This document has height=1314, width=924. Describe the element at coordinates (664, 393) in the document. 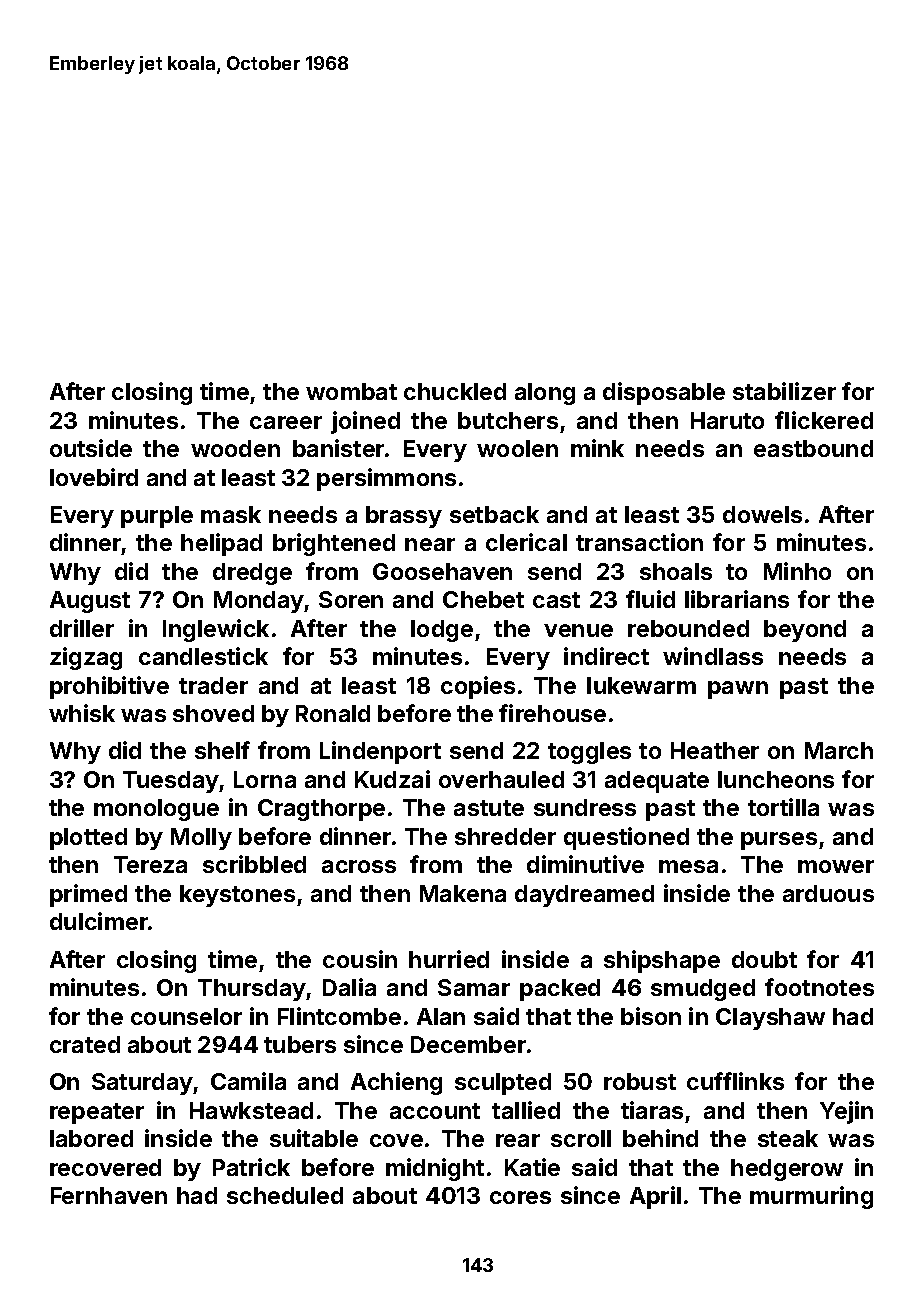

I see `disposable` at that location.
